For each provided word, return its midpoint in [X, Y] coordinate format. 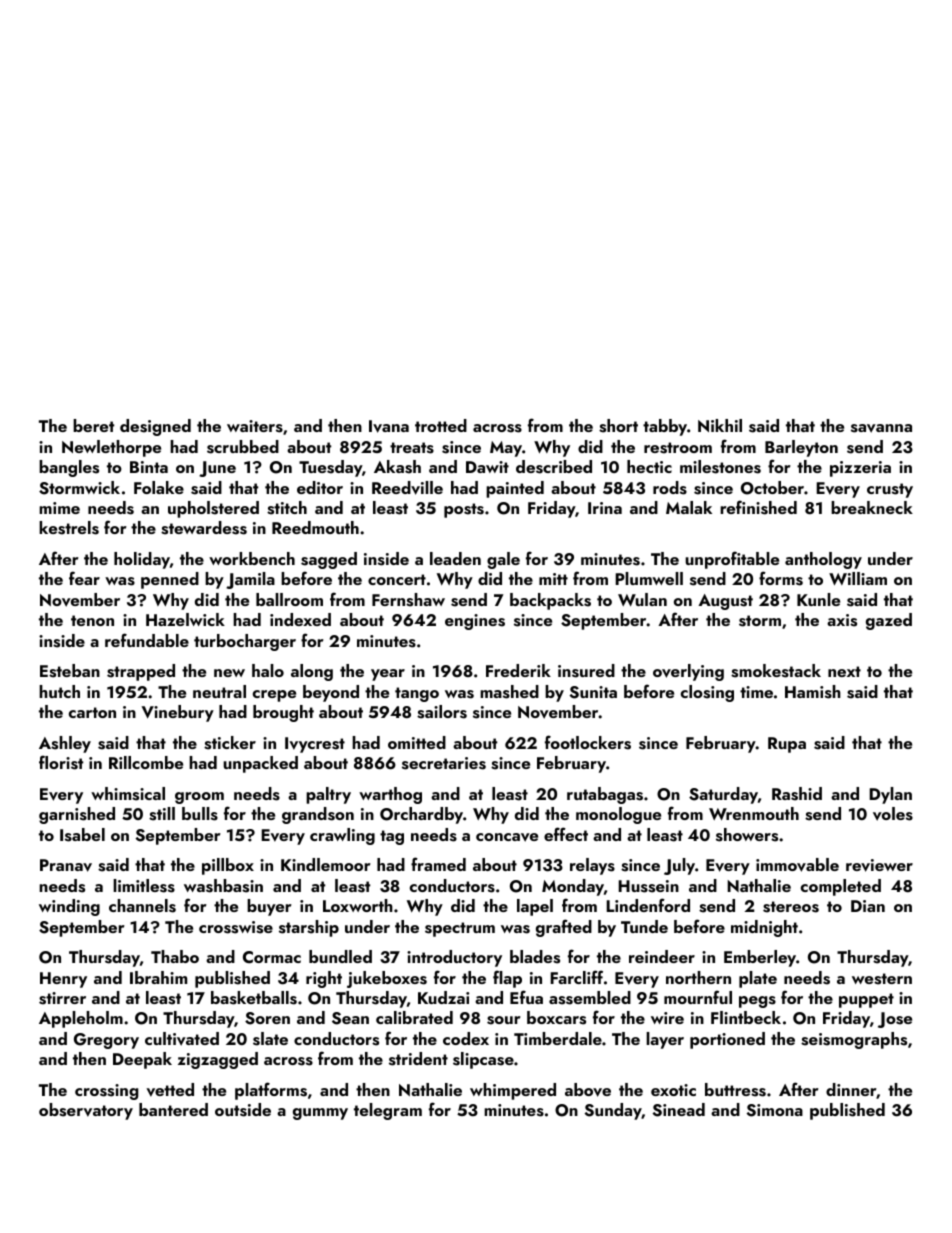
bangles [69, 468]
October [772, 488]
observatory [86, 1111]
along [312, 672]
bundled [340, 956]
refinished [758, 507]
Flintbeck [746, 1017]
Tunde [644, 926]
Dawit [487, 467]
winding [69, 907]
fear [84, 578]
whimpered [513, 1091]
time [756, 692]
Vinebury [178, 713]
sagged [329, 560]
